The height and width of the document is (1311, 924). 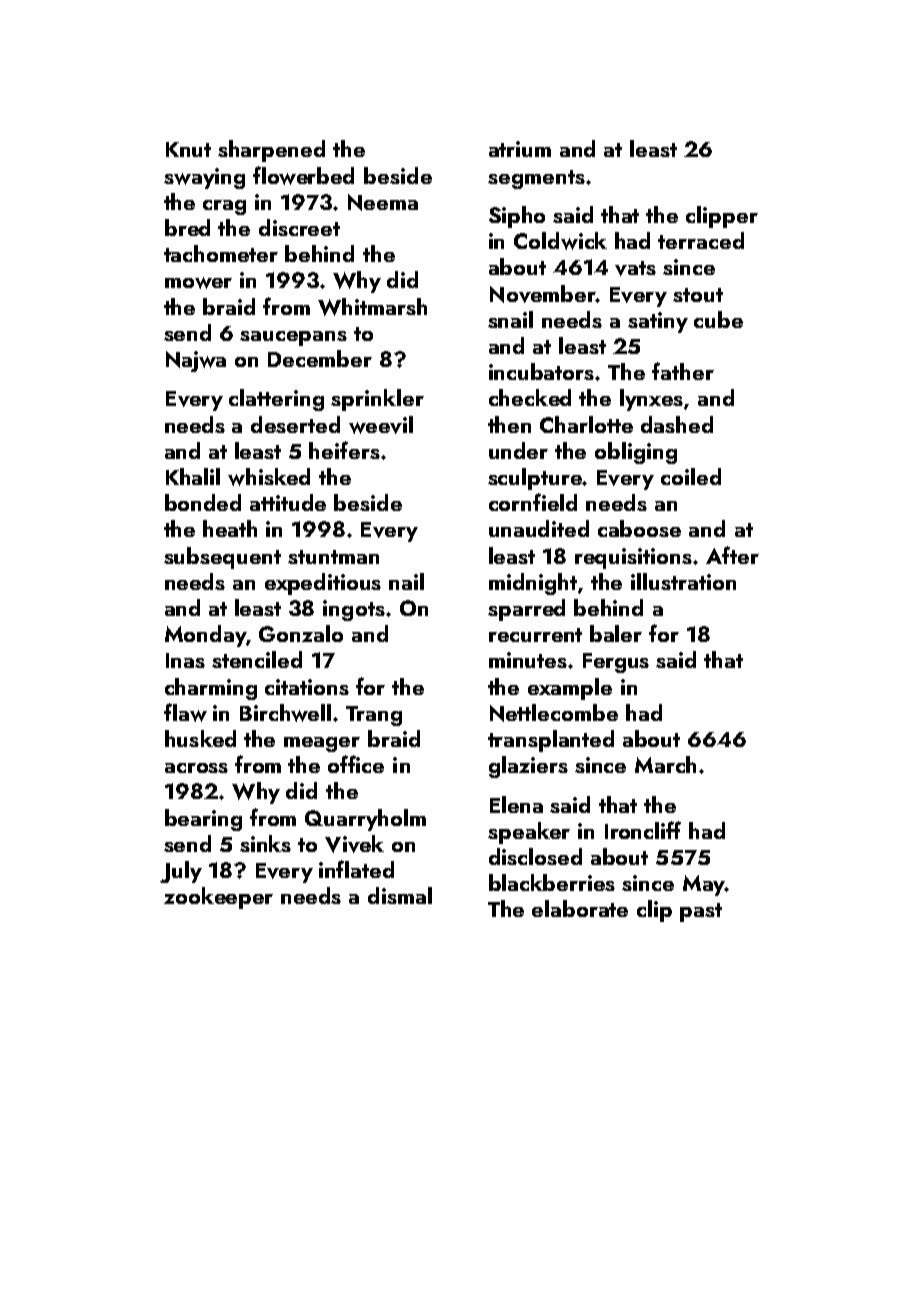 What do you see at coordinates (701, 240) in the document?
I see `terraced` at bounding box center [701, 240].
